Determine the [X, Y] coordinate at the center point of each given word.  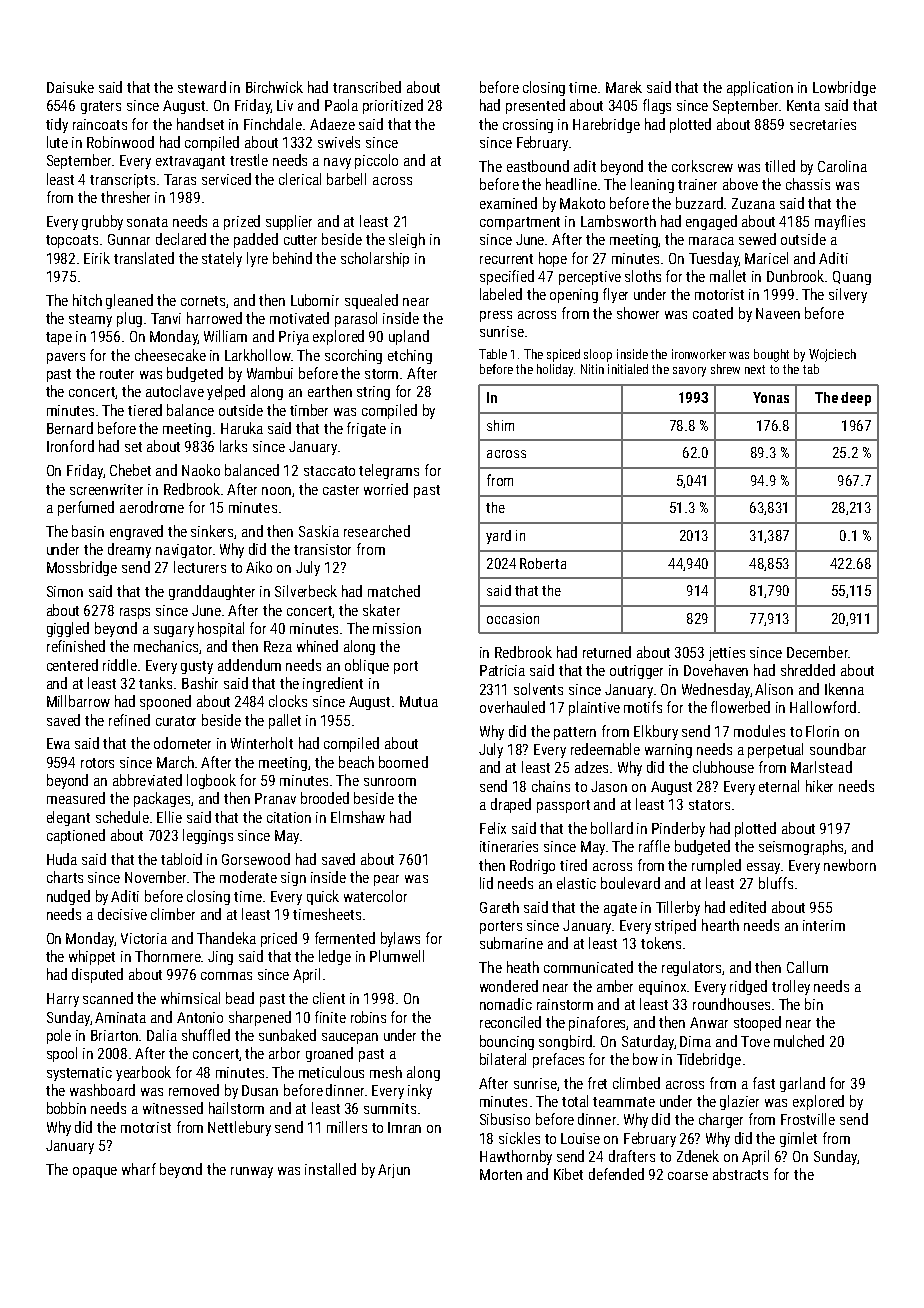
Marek [624, 87]
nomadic [506, 1004]
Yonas [771, 397]
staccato [329, 471]
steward [202, 87]
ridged [748, 987]
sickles [519, 1138]
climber [173, 914]
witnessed [173, 1108]
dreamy [129, 550]
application [760, 88]
